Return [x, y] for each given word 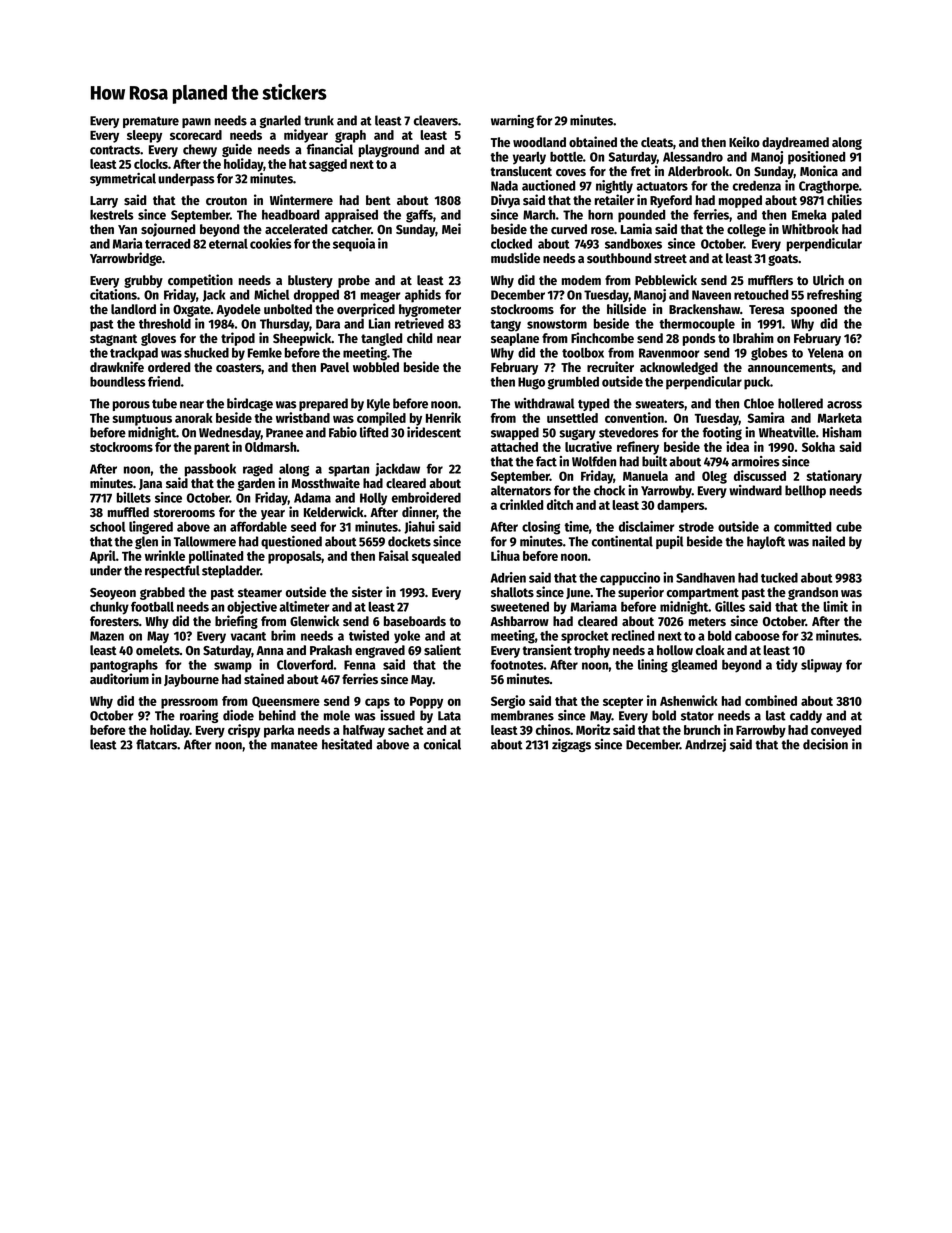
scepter [623, 703]
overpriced [366, 310]
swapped [515, 433]
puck [757, 383]
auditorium [119, 678]
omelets [158, 650]
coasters [239, 368]
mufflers [770, 280]
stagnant [113, 340]
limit [835, 606]
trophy [592, 651]
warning [512, 121]
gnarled [280, 121]
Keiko [744, 141]
